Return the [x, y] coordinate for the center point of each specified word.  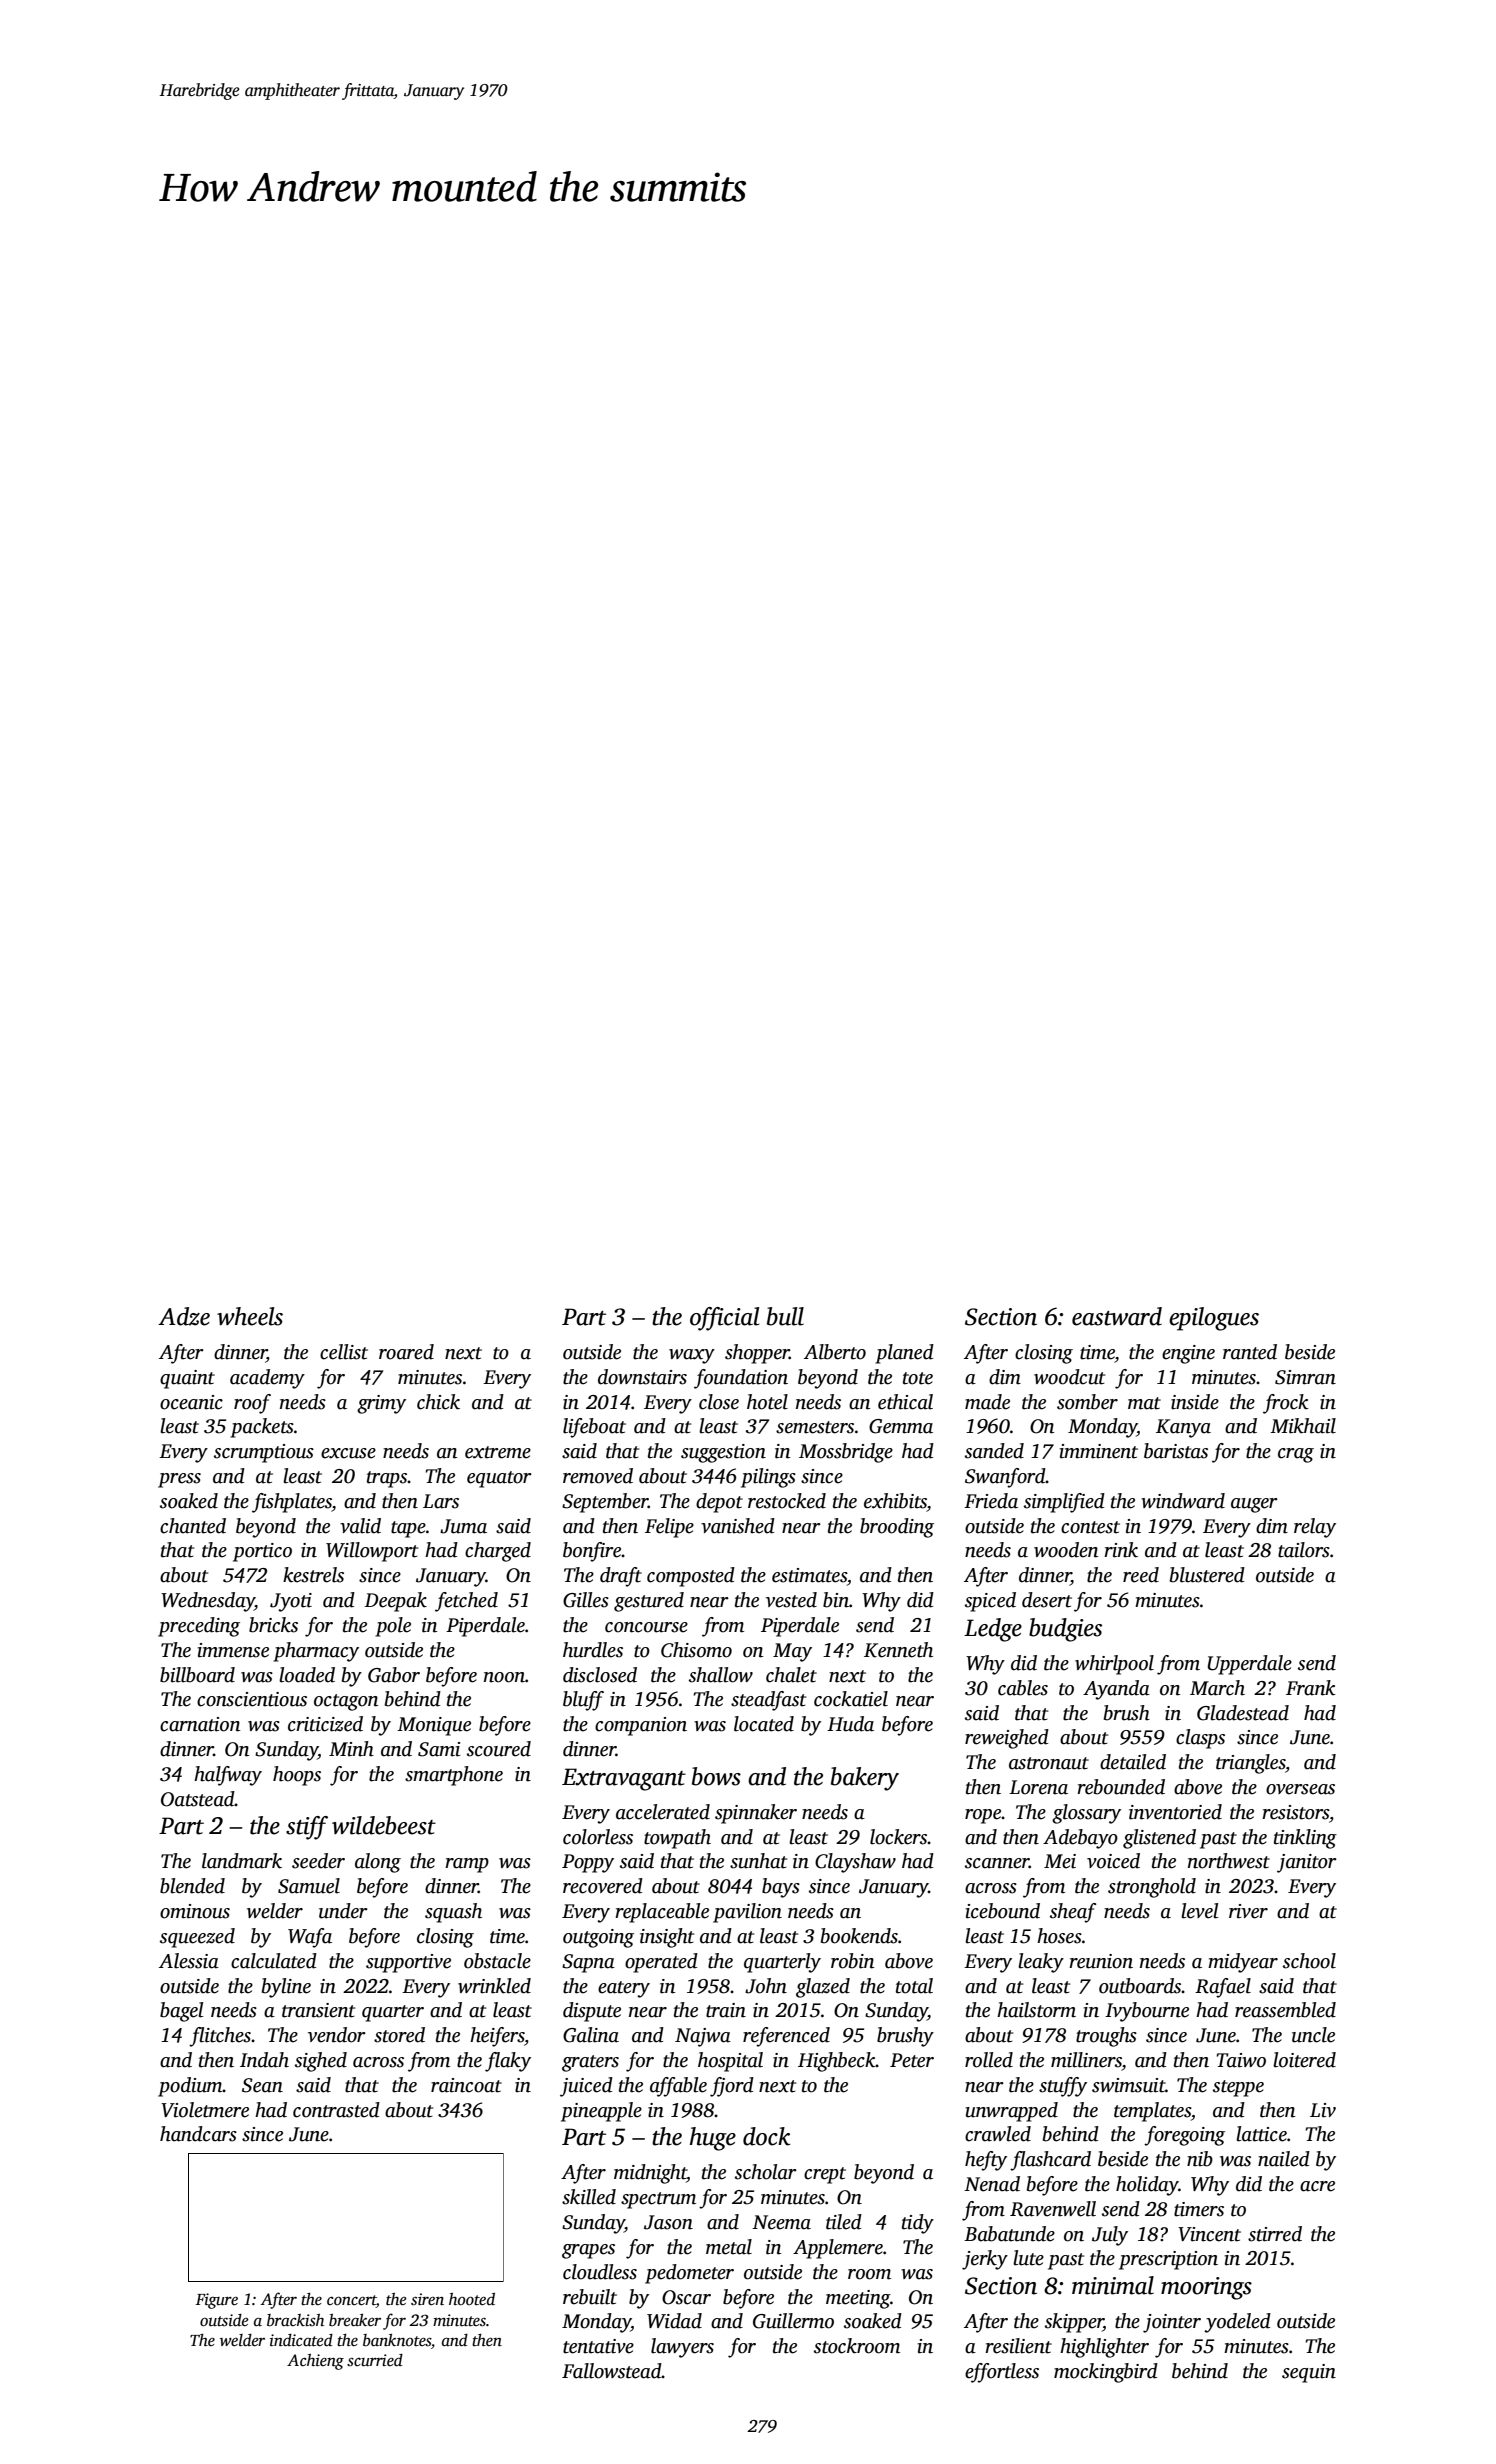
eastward [1117, 1316]
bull [785, 1316]
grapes [588, 2251]
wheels [250, 1316]
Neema [781, 2222]
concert [351, 2301]
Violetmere [205, 2110]
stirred [1275, 2234]
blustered [1207, 1575]
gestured [649, 1602]
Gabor [394, 1675]
